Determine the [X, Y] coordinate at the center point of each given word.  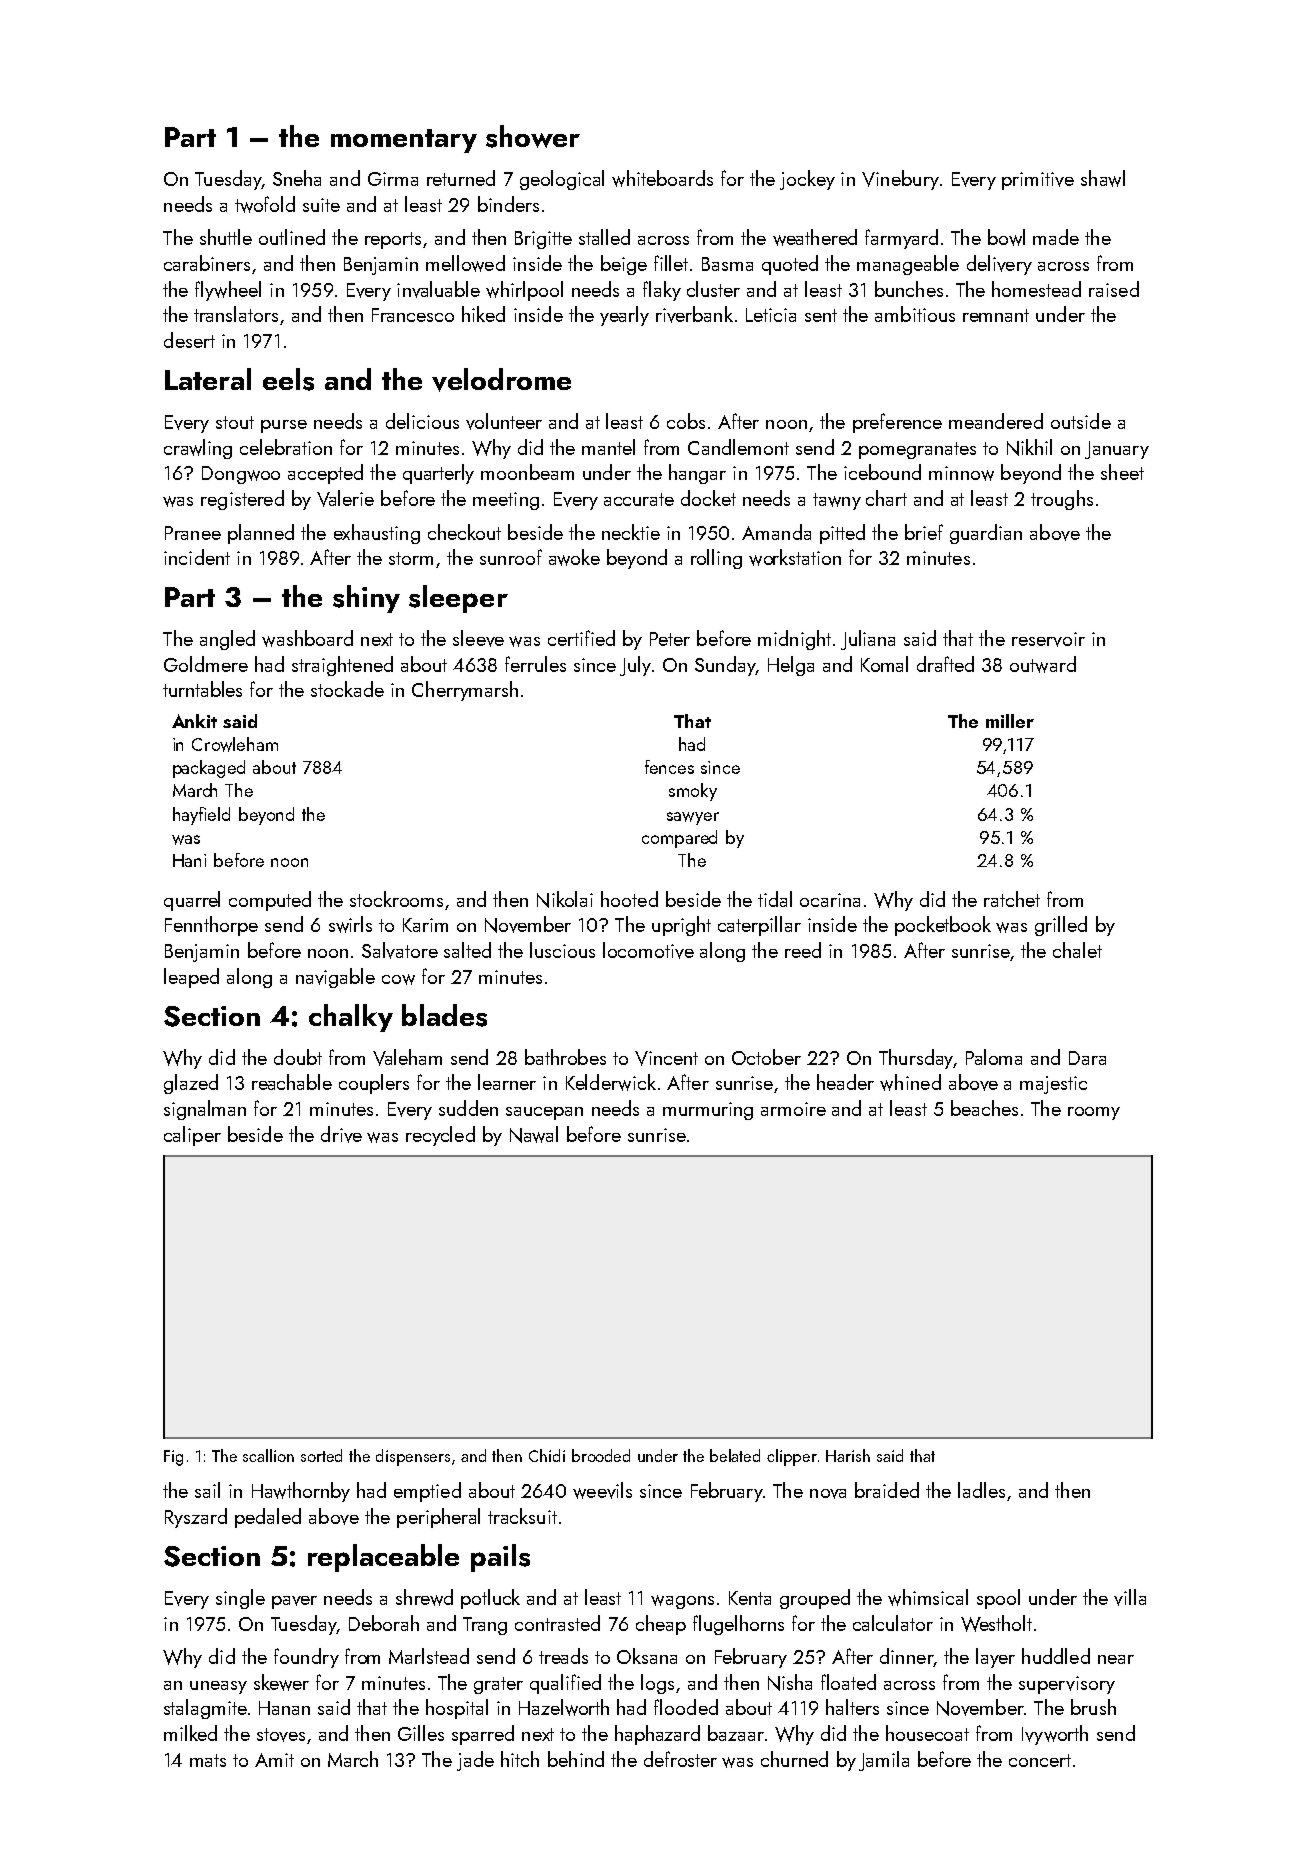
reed [803, 950]
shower [533, 136]
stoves [281, 1735]
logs [657, 1684]
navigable [335, 978]
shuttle [226, 237]
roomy [1094, 1113]
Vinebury [900, 180]
